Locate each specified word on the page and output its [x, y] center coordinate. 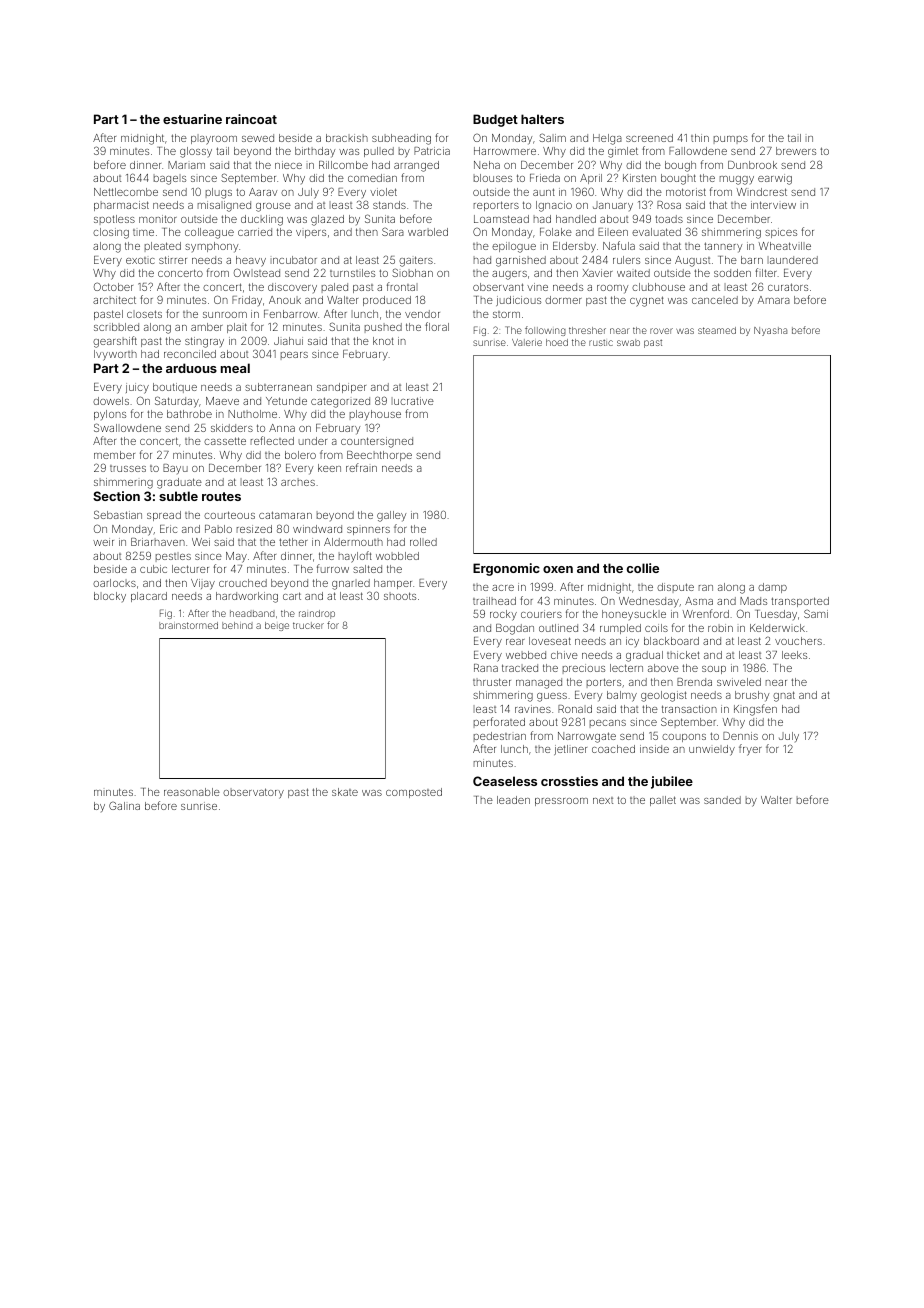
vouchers [798, 641]
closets [144, 314]
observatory [253, 793]
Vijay [203, 584]
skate [345, 792]
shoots [400, 596]
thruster [492, 682]
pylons [110, 415]
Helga [607, 139]
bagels [170, 179]
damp [772, 588]
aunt [544, 192]
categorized [340, 402]
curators [788, 287]
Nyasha [770, 331]
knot [383, 341]
